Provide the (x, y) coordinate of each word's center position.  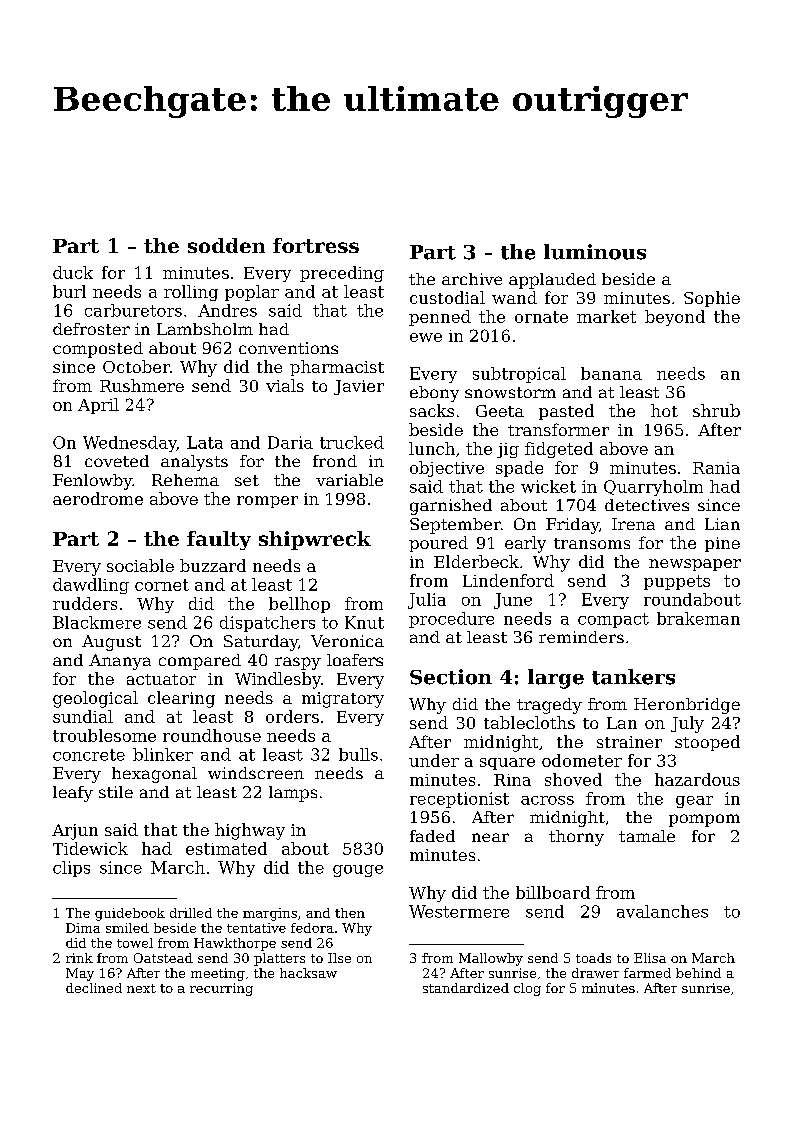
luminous (595, 252)
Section (451, 677)
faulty (219, 540)
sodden (226, 245)
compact (613, 620)
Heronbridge (687, 706)
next (141, 988)
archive (472, 279)
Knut (364, 622)
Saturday (261, 643)
